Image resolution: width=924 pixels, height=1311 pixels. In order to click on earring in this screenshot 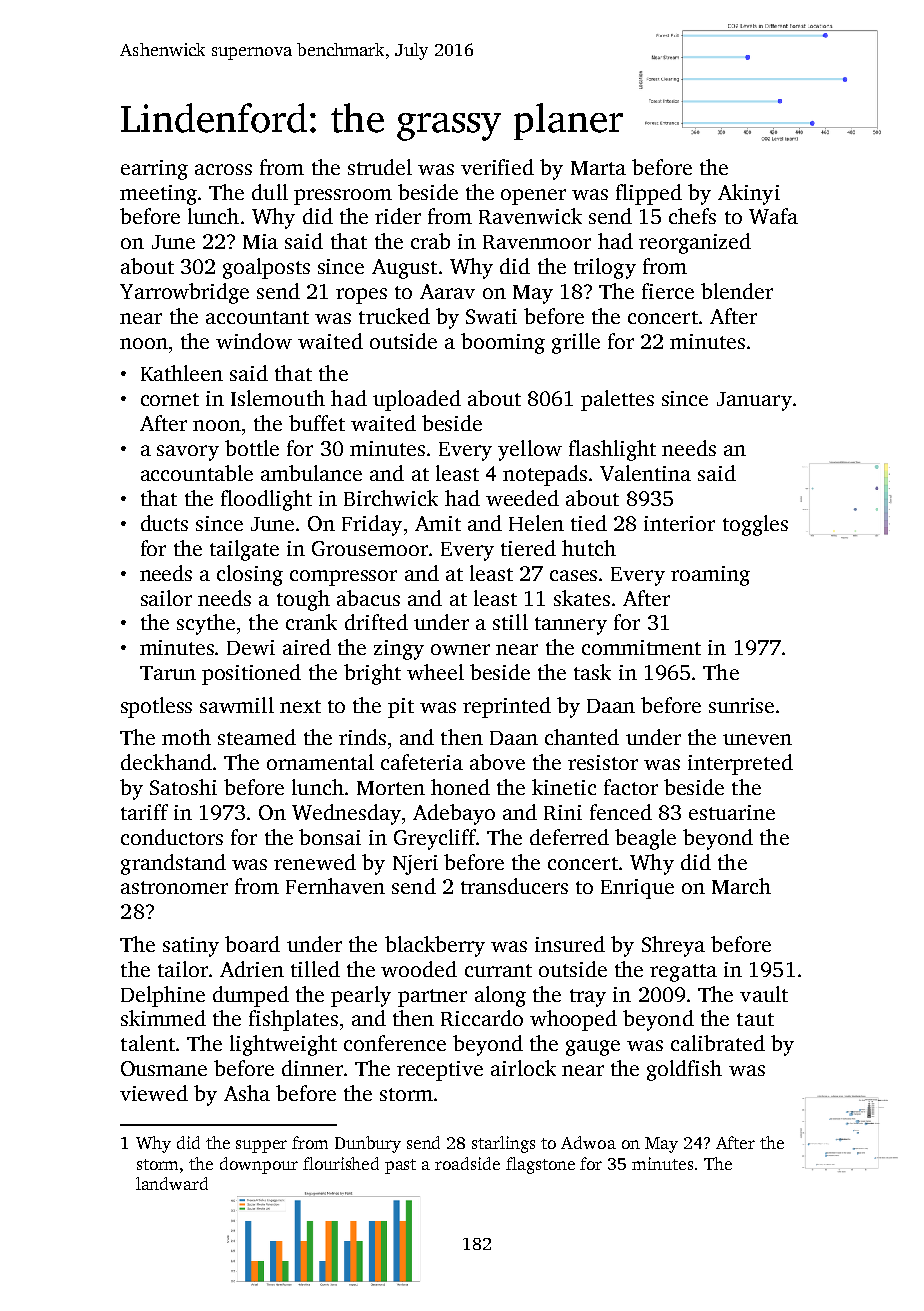, I will do `click(154, 170)`.
